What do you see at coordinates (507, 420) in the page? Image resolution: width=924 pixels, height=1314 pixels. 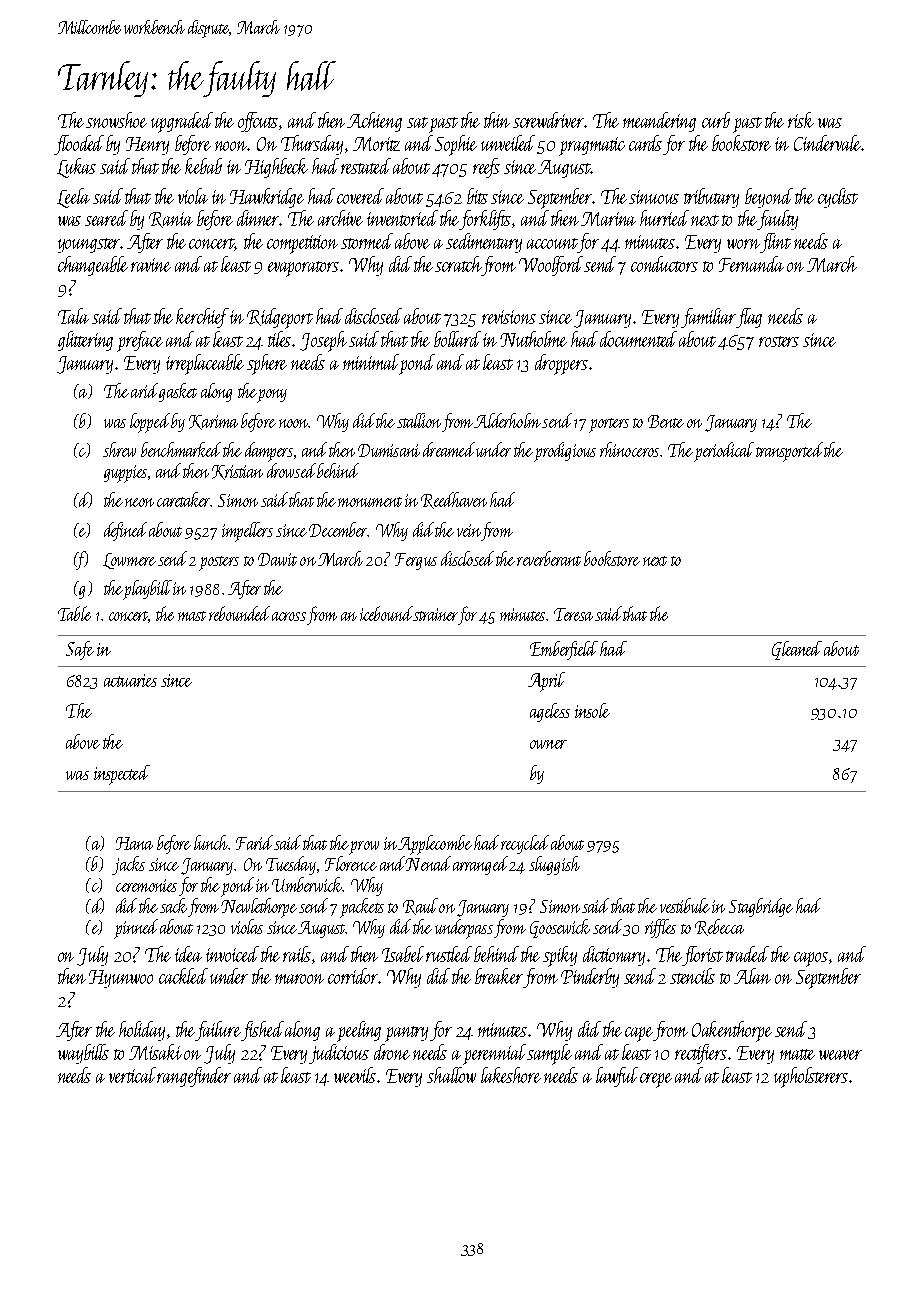 I see `Alderholm` at bounding box center [507, 420].
